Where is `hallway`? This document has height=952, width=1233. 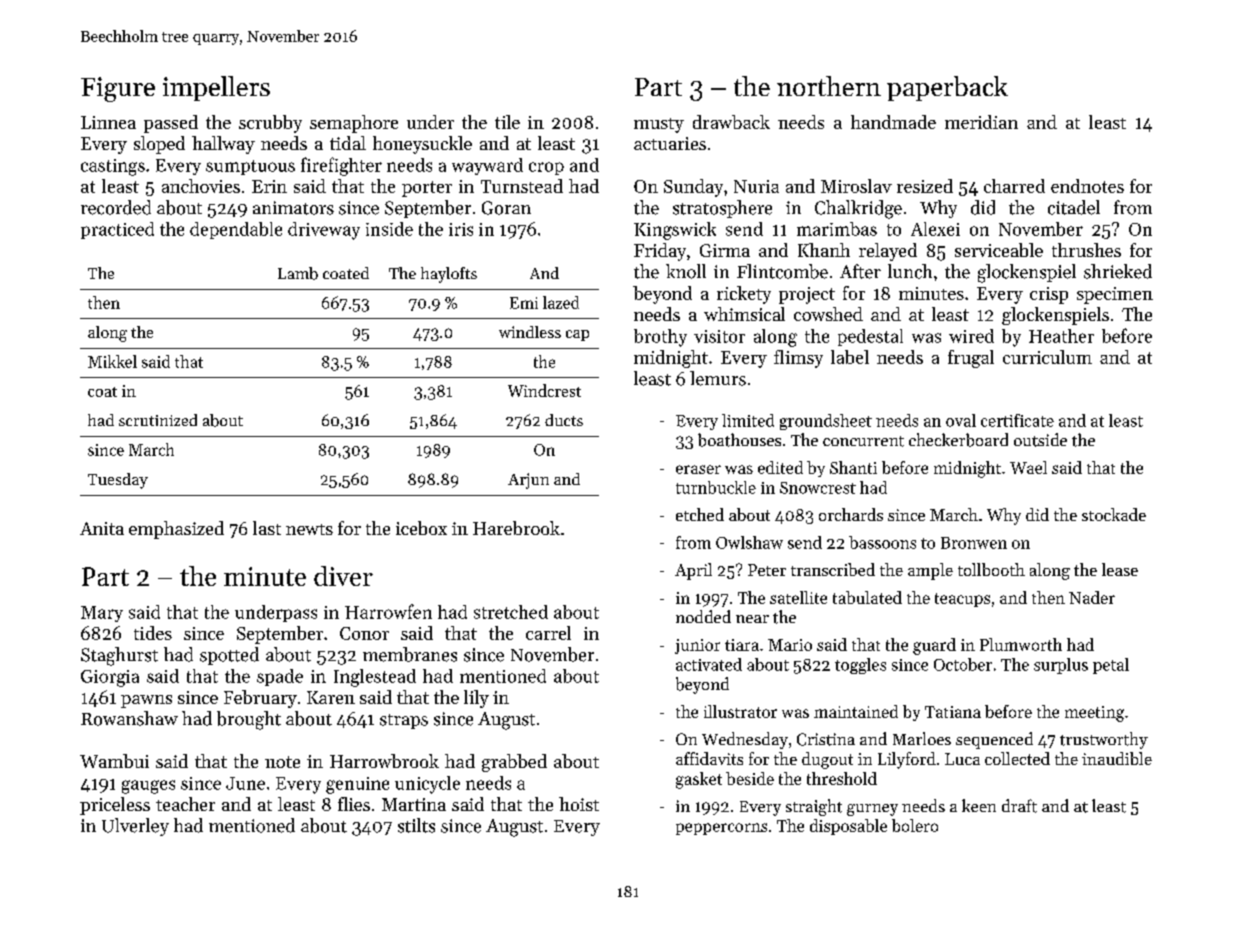 hallway is located at coordinates (223, 145).
